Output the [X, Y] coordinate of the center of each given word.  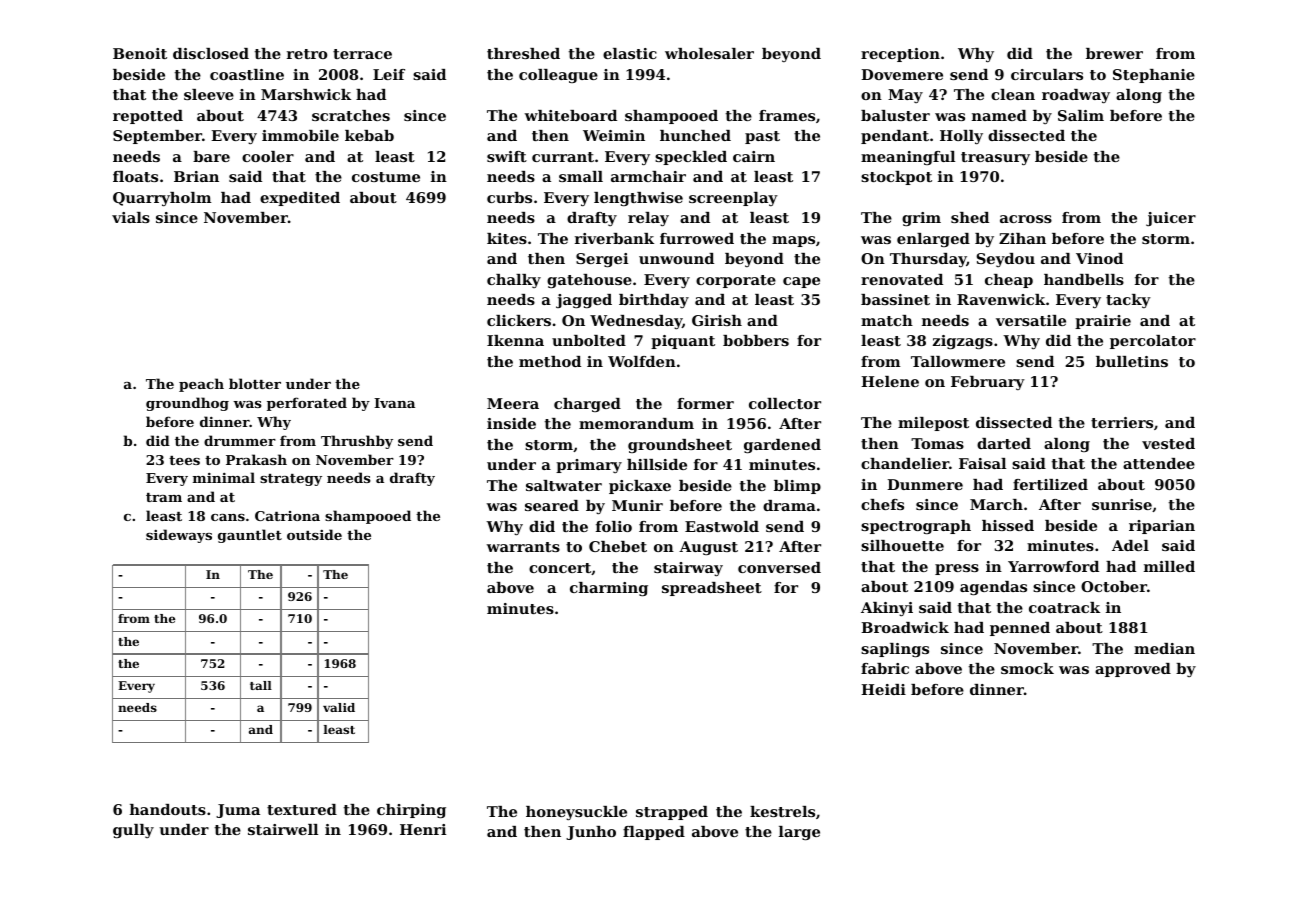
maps [793, 241]
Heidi [883, 689]
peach [201, 385]
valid [339, 707]
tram [164, 497]
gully [133, 831]
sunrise [1122, 504]
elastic [630, 53]
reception [900, 55]
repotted [148, 117]
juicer [1171, 219]
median [1164, 648]
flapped [654, 833]
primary [589, 466]
